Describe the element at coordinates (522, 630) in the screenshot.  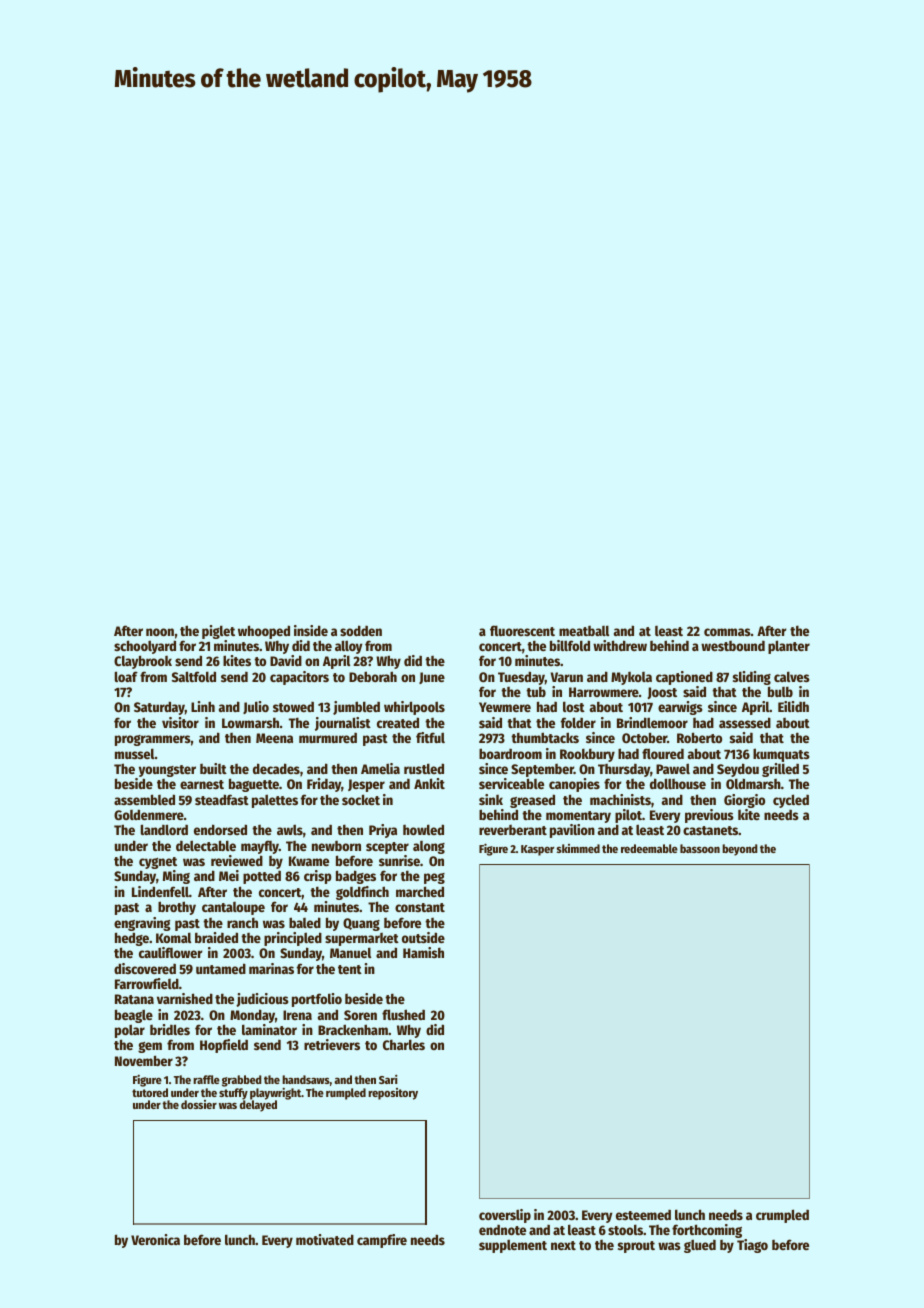
I see `fluorescent` at that location.
